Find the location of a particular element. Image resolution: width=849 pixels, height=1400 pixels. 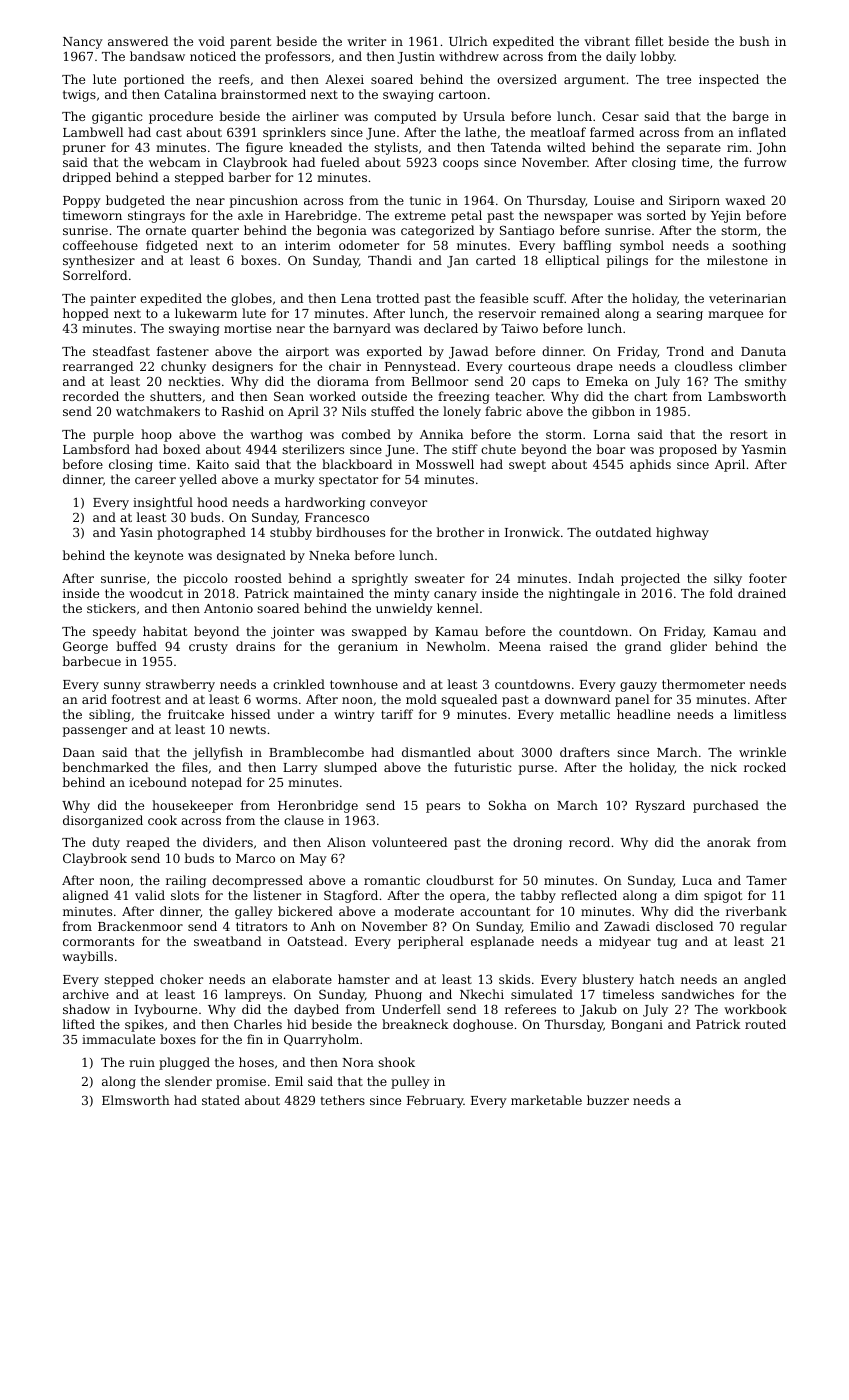

crusty is located at coordinates (208, 648).
